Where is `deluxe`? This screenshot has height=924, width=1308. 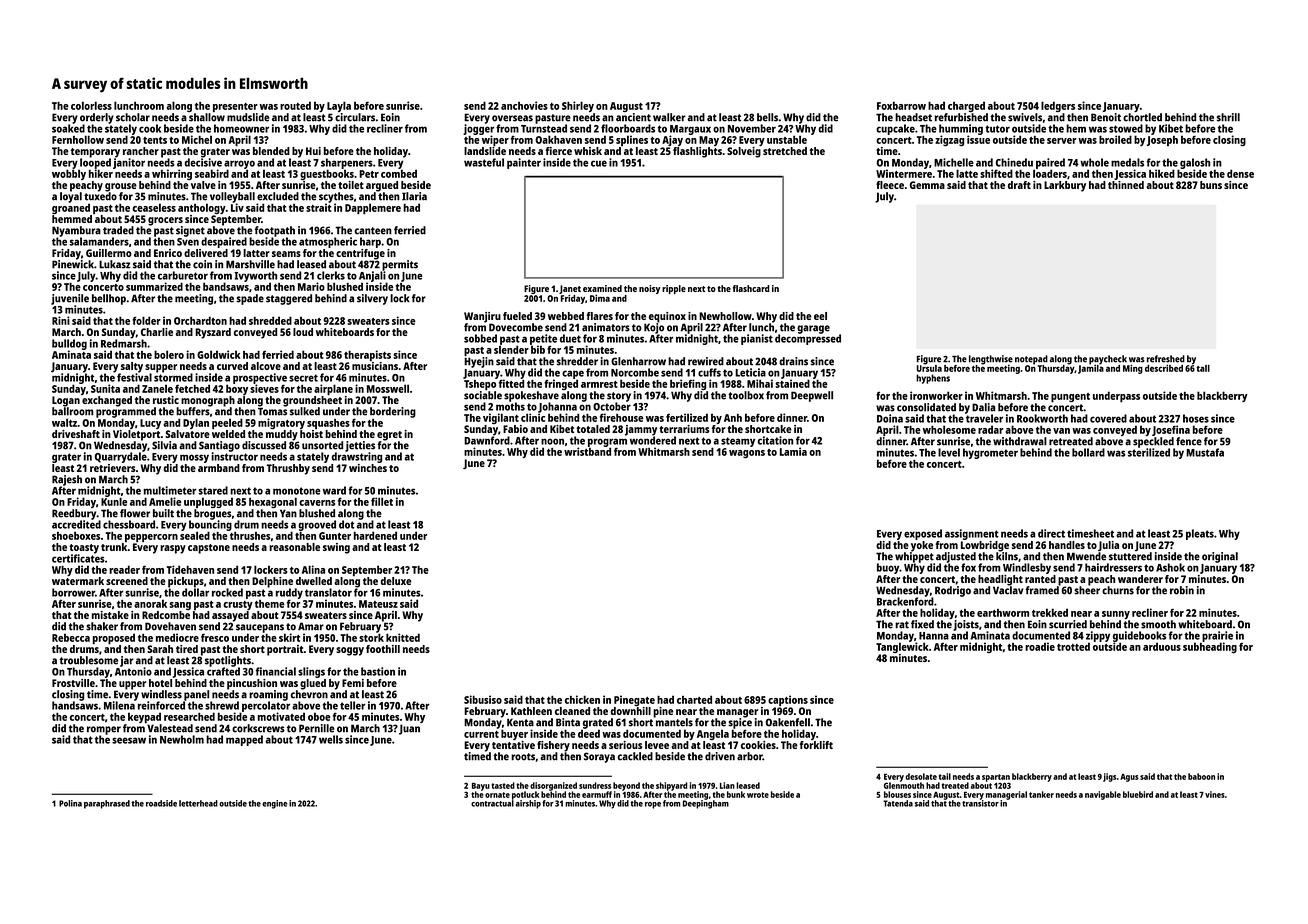 deluxe is located at coordinates (396, 581).
